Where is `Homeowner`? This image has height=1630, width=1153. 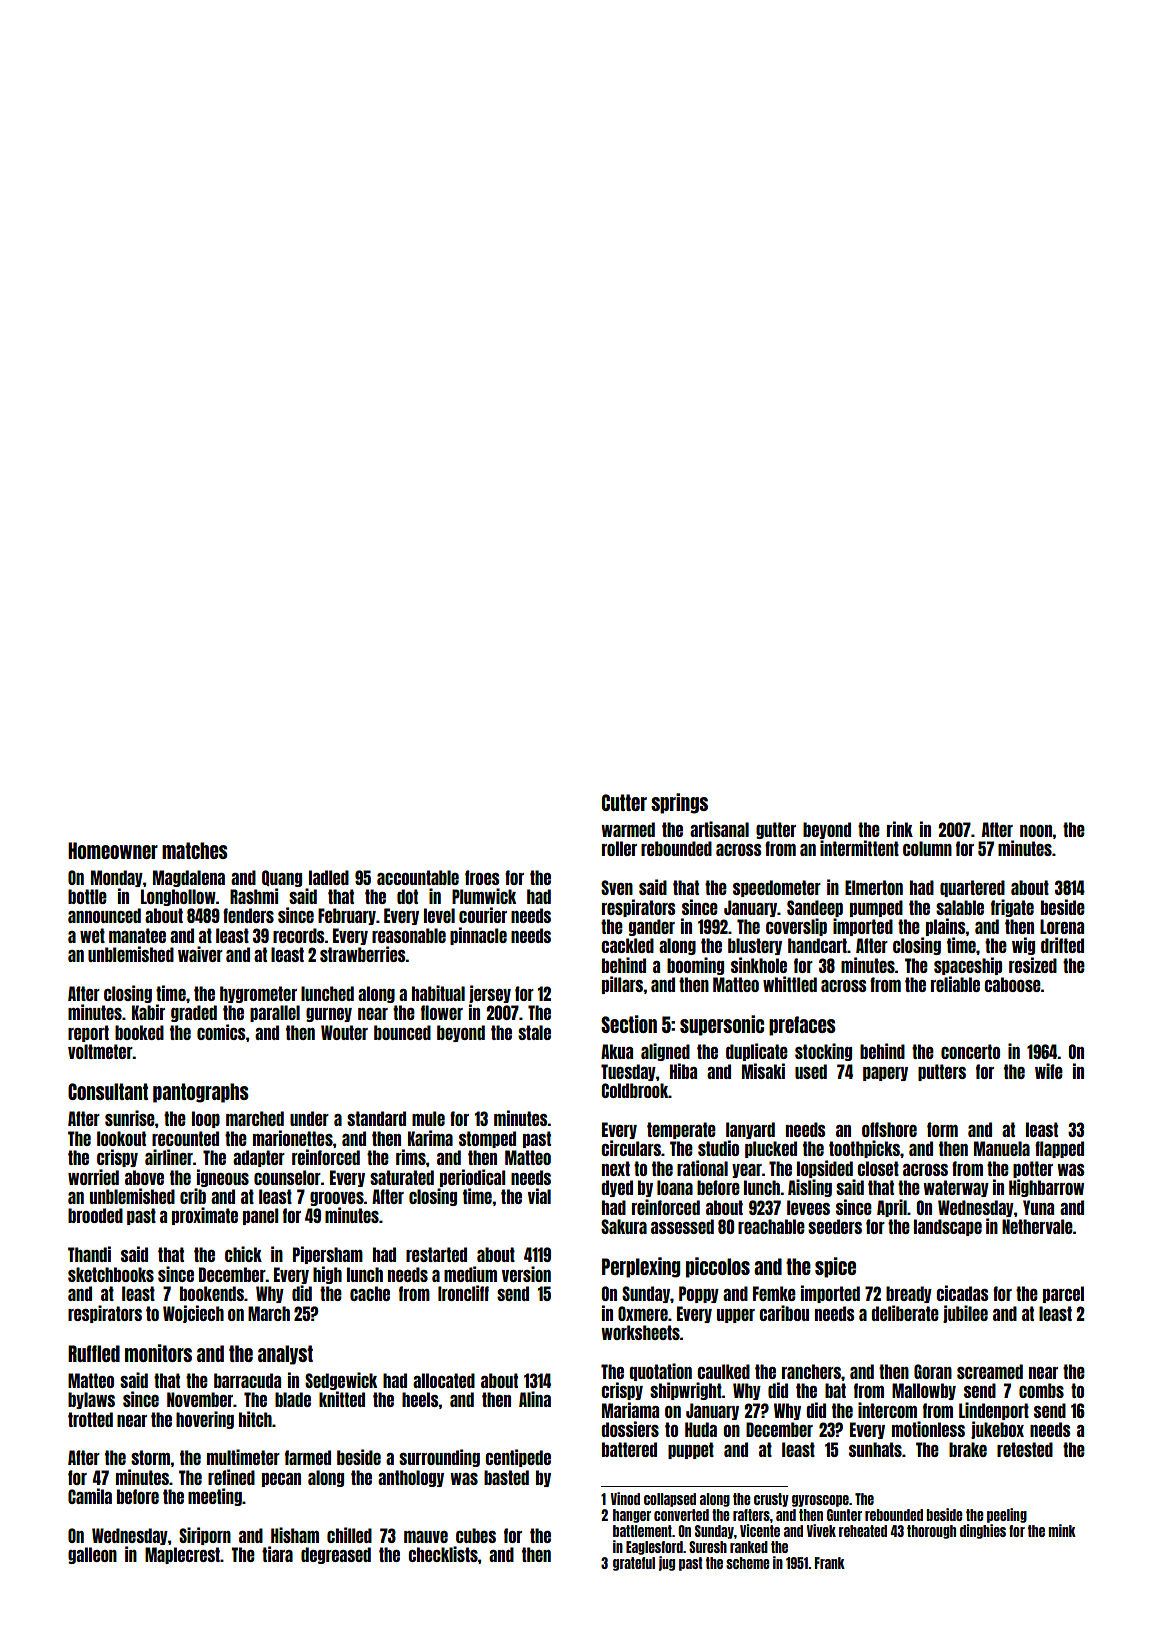 Homeowner is located at coordinates (113, 850).
